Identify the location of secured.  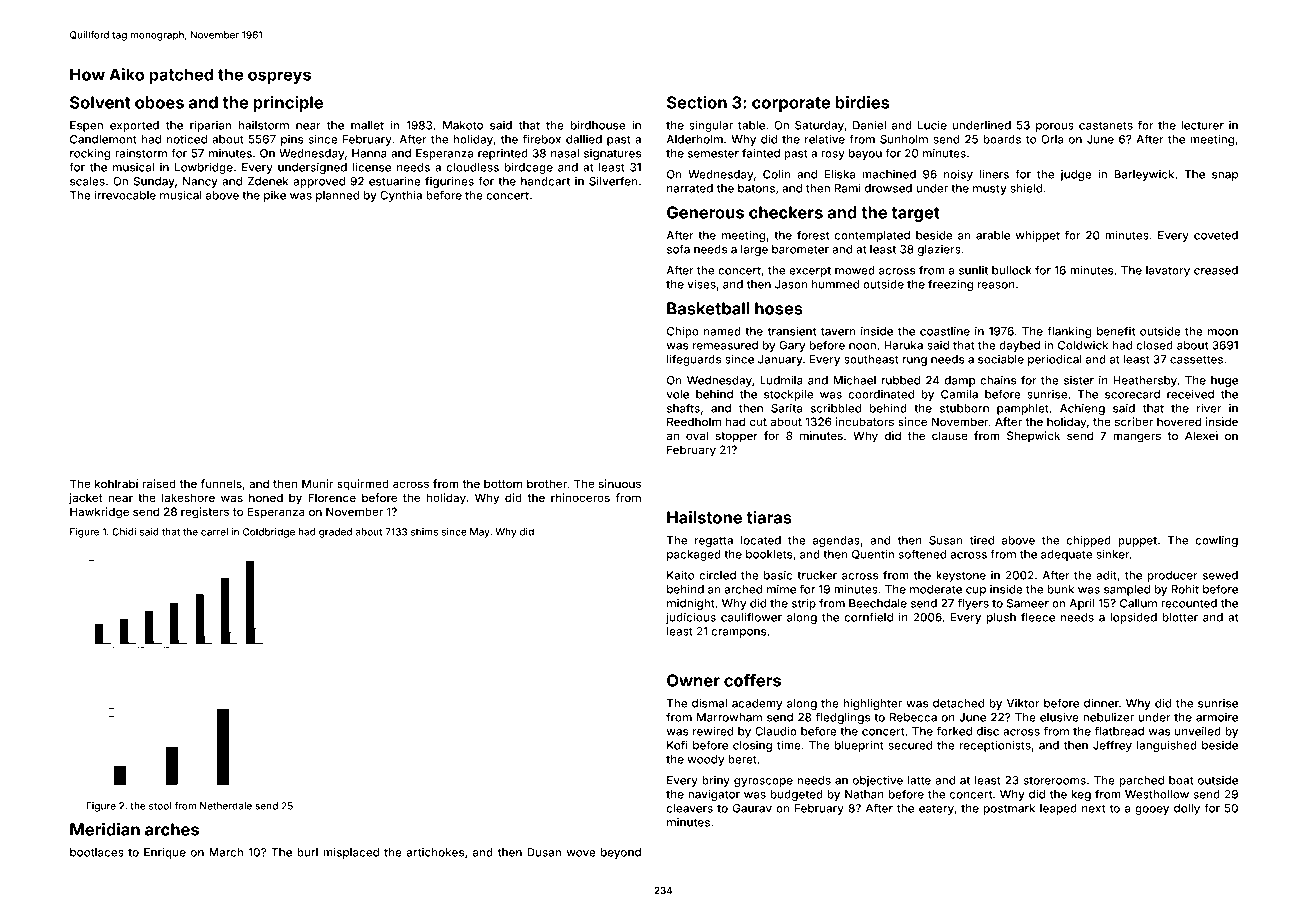
(910, 745).
